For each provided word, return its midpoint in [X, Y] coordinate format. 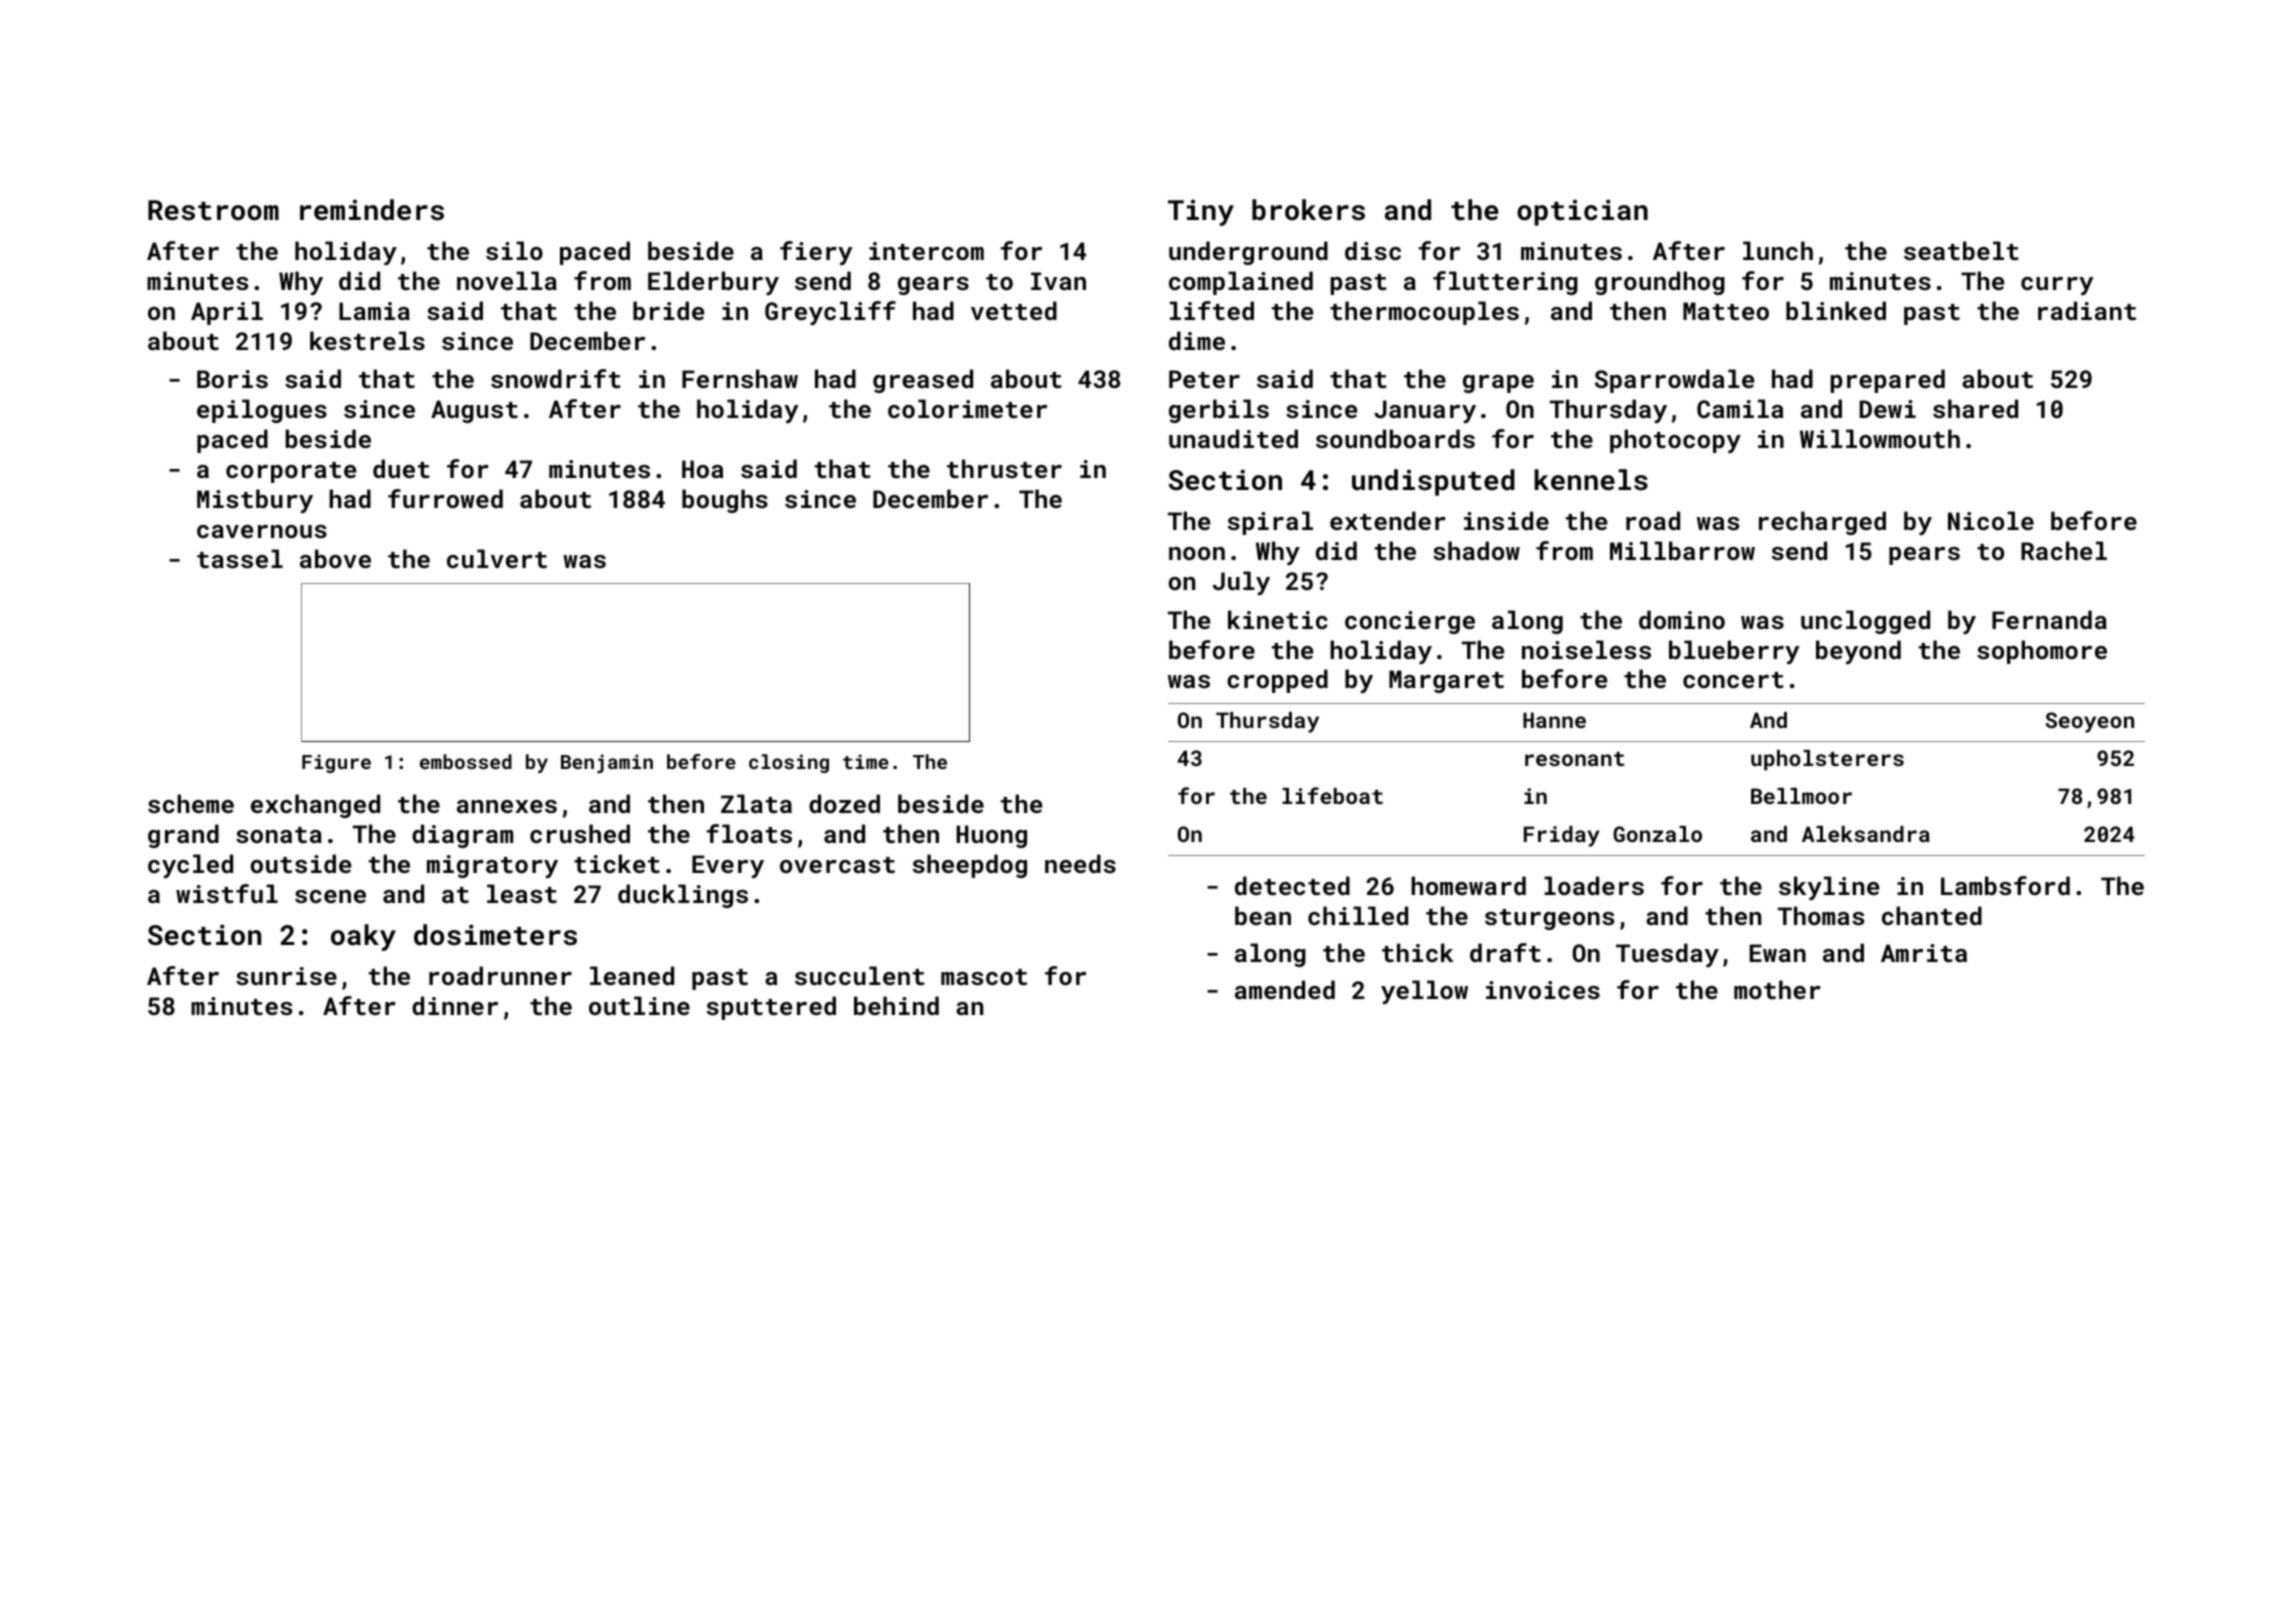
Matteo [1726, 311]
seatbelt [1961, 250]
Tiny [1201, 212]
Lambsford [2005, 885]
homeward [1468, 885]
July [1241, 583]
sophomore [2042, 652]
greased [923, 381]
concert [1733, 680]
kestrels [367, 340]
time [866, 761]
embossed [466, 761]
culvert [497, 558]
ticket [617, 863]
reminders [372, 210]
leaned [632, 975]
